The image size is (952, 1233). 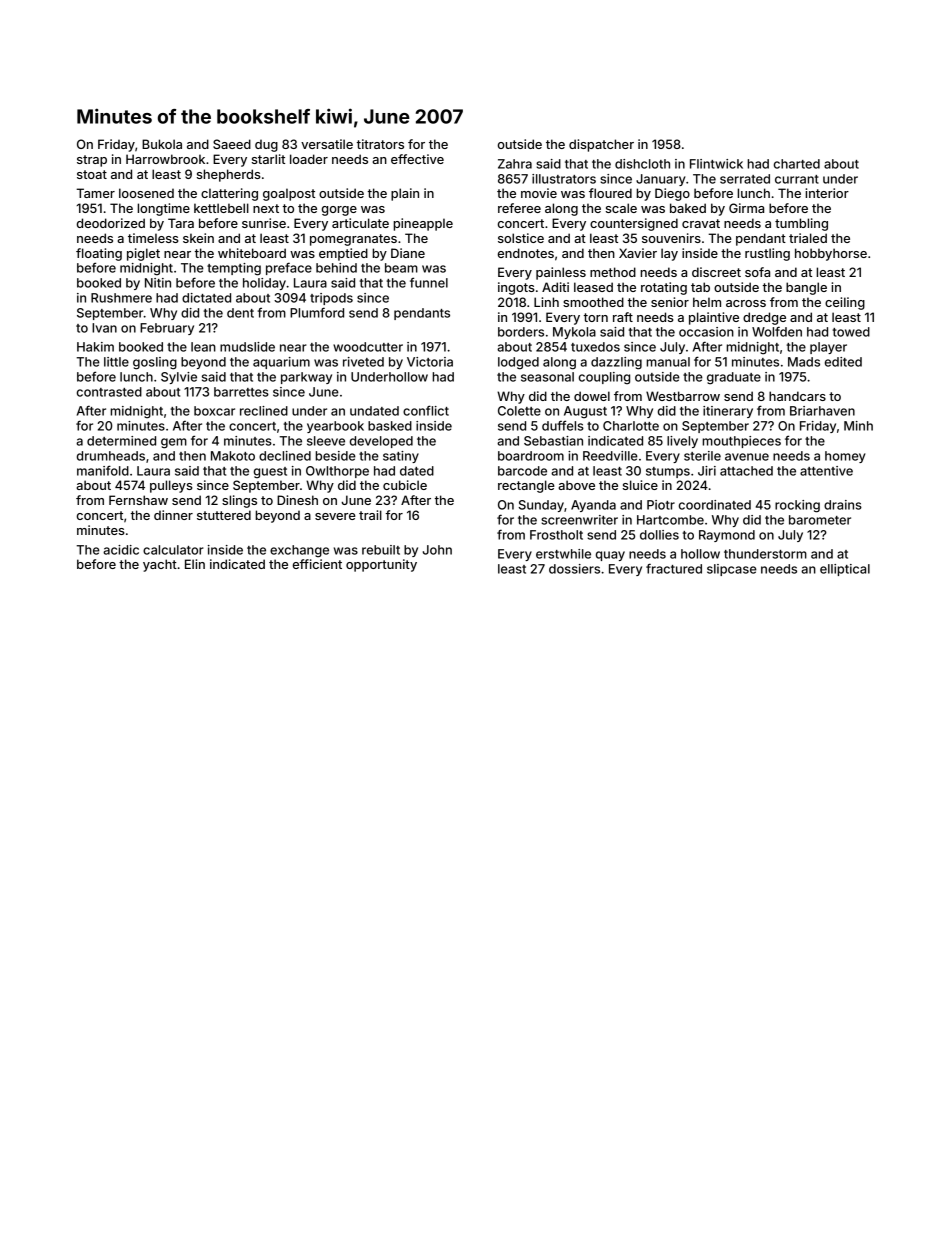 I want to click on charted, so click(x=797, y=164).
